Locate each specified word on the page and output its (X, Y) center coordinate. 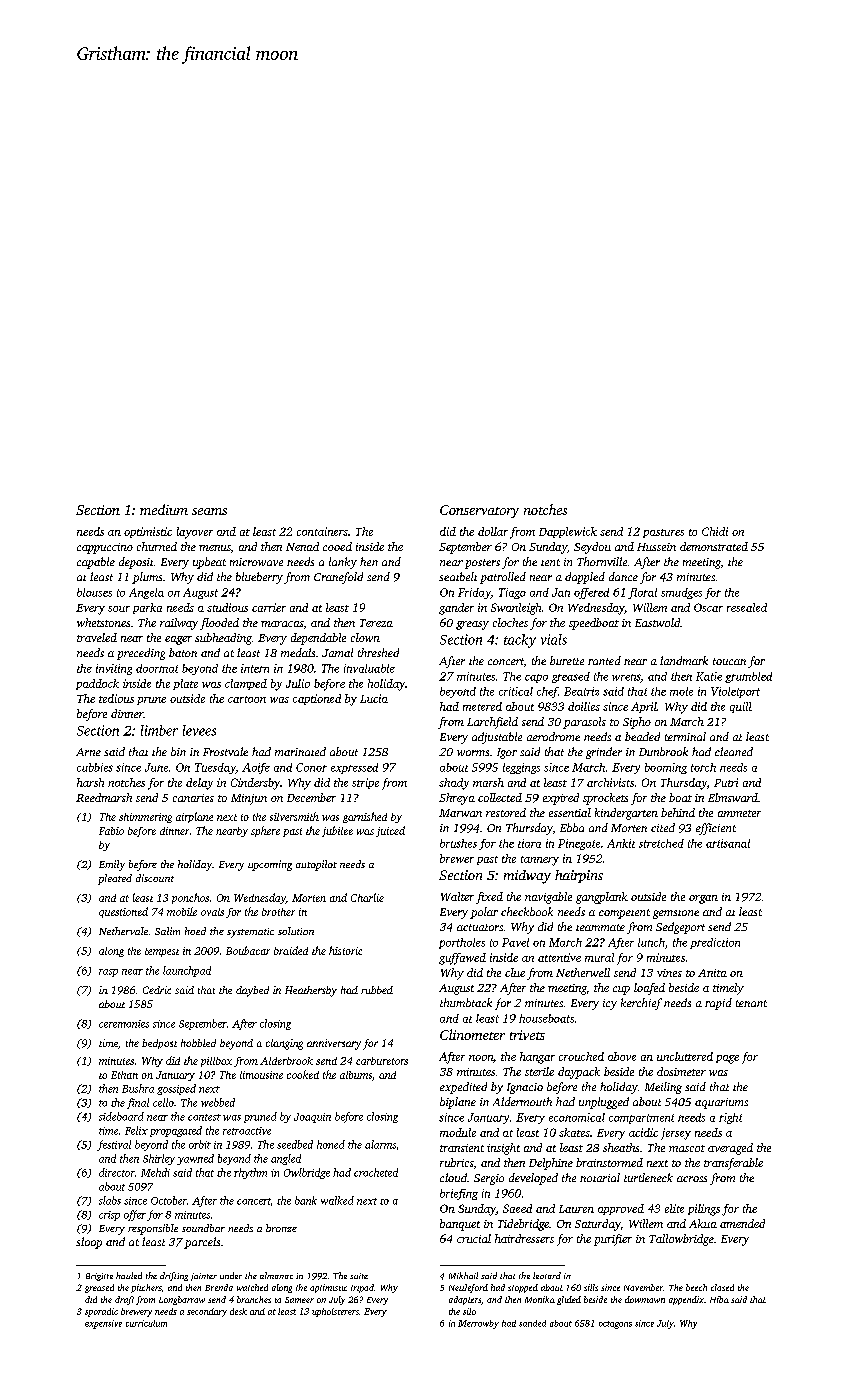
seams (209, 511)
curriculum (146, 1323)
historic (345, 950)
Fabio (111, 831)
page (727, 1059)
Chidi (715, 531)
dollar (493, 531)
